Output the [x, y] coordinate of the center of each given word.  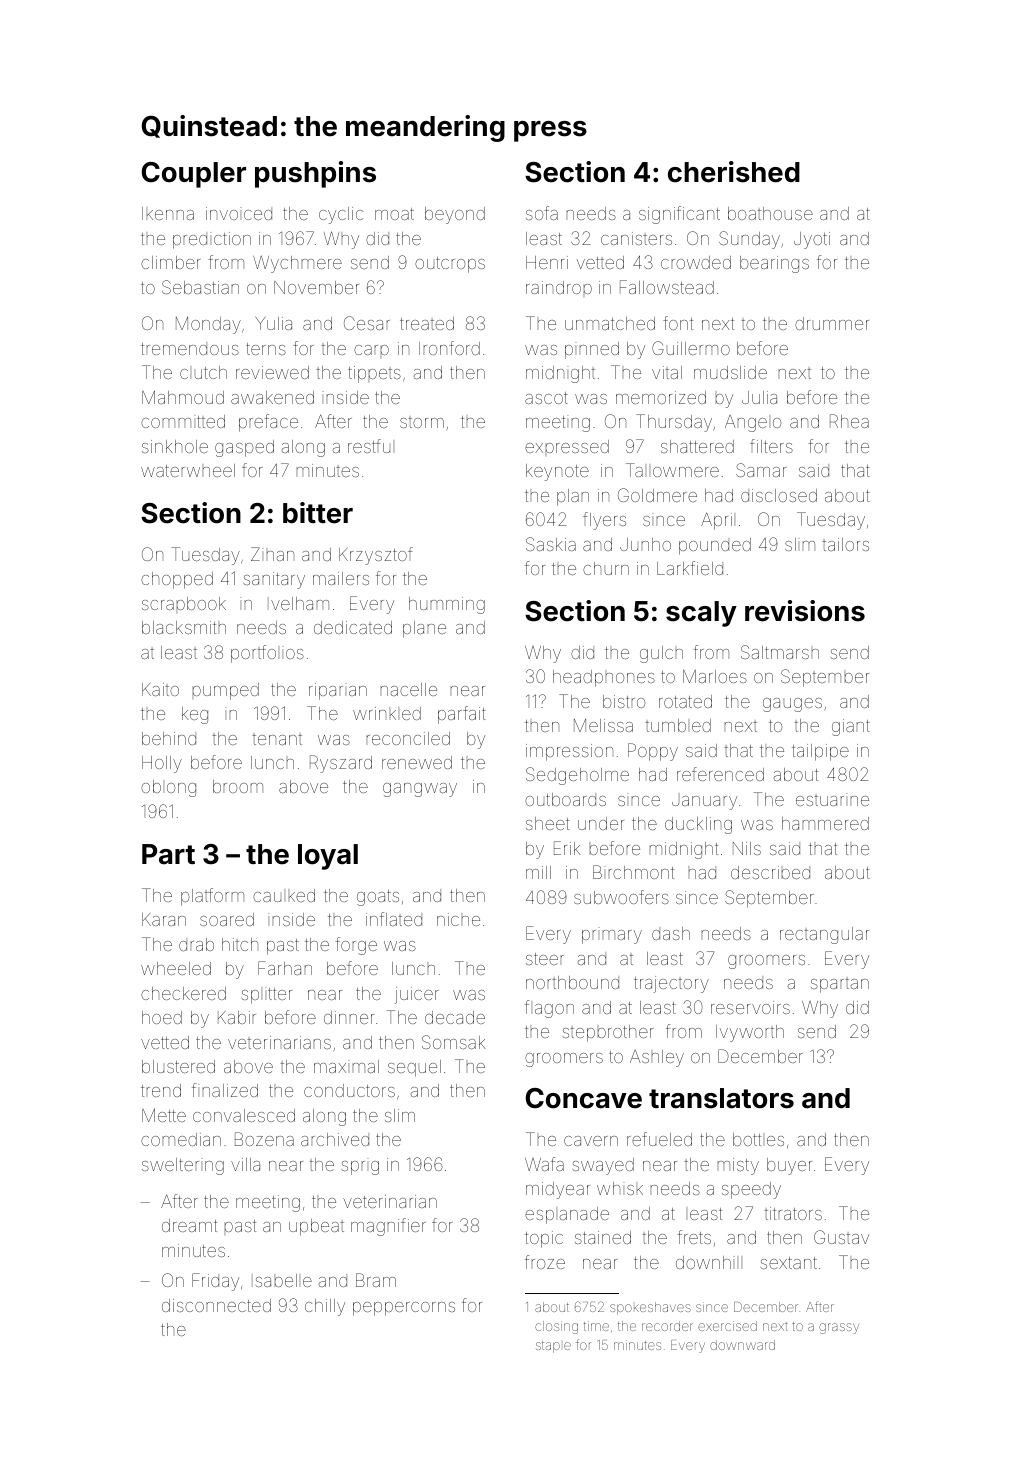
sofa [542, 213]
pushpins [315, 174]
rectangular [824, 935]
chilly [325, 1307]
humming [447, 605]
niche [458, 919]
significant [679, 215]
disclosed [779, 495]
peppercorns [404, 1309]
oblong [168, 788]
